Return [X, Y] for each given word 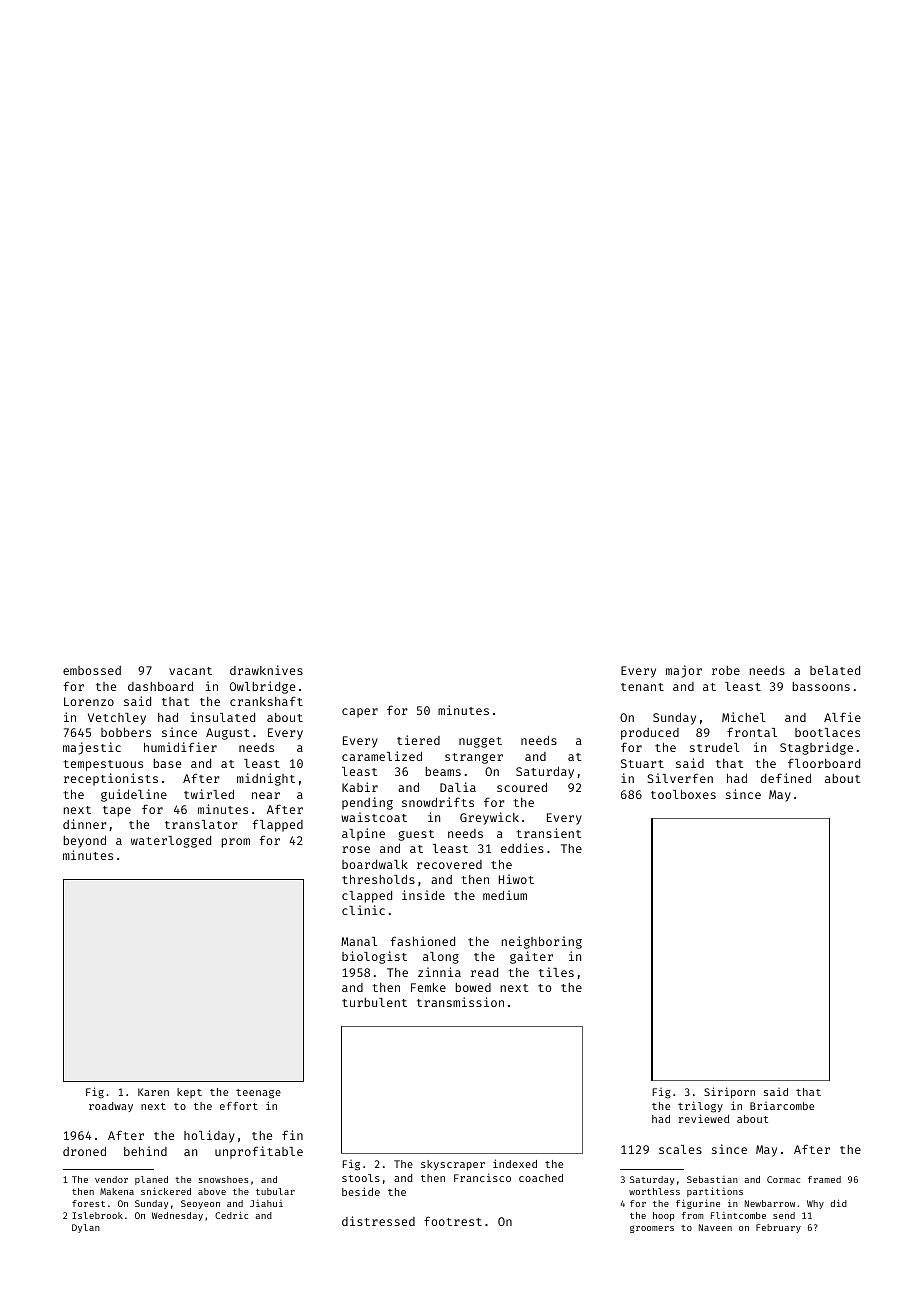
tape [117, 811]
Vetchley [117, 719]
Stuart [642, 763]
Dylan [86, 1228]
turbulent [374, 1002]
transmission [460, 1002]
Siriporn [729, 1092]
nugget [480, 742]
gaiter [531, 957]
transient [548, 833]
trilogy [700, 1107]
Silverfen [680, 778]
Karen [153, 1092]
